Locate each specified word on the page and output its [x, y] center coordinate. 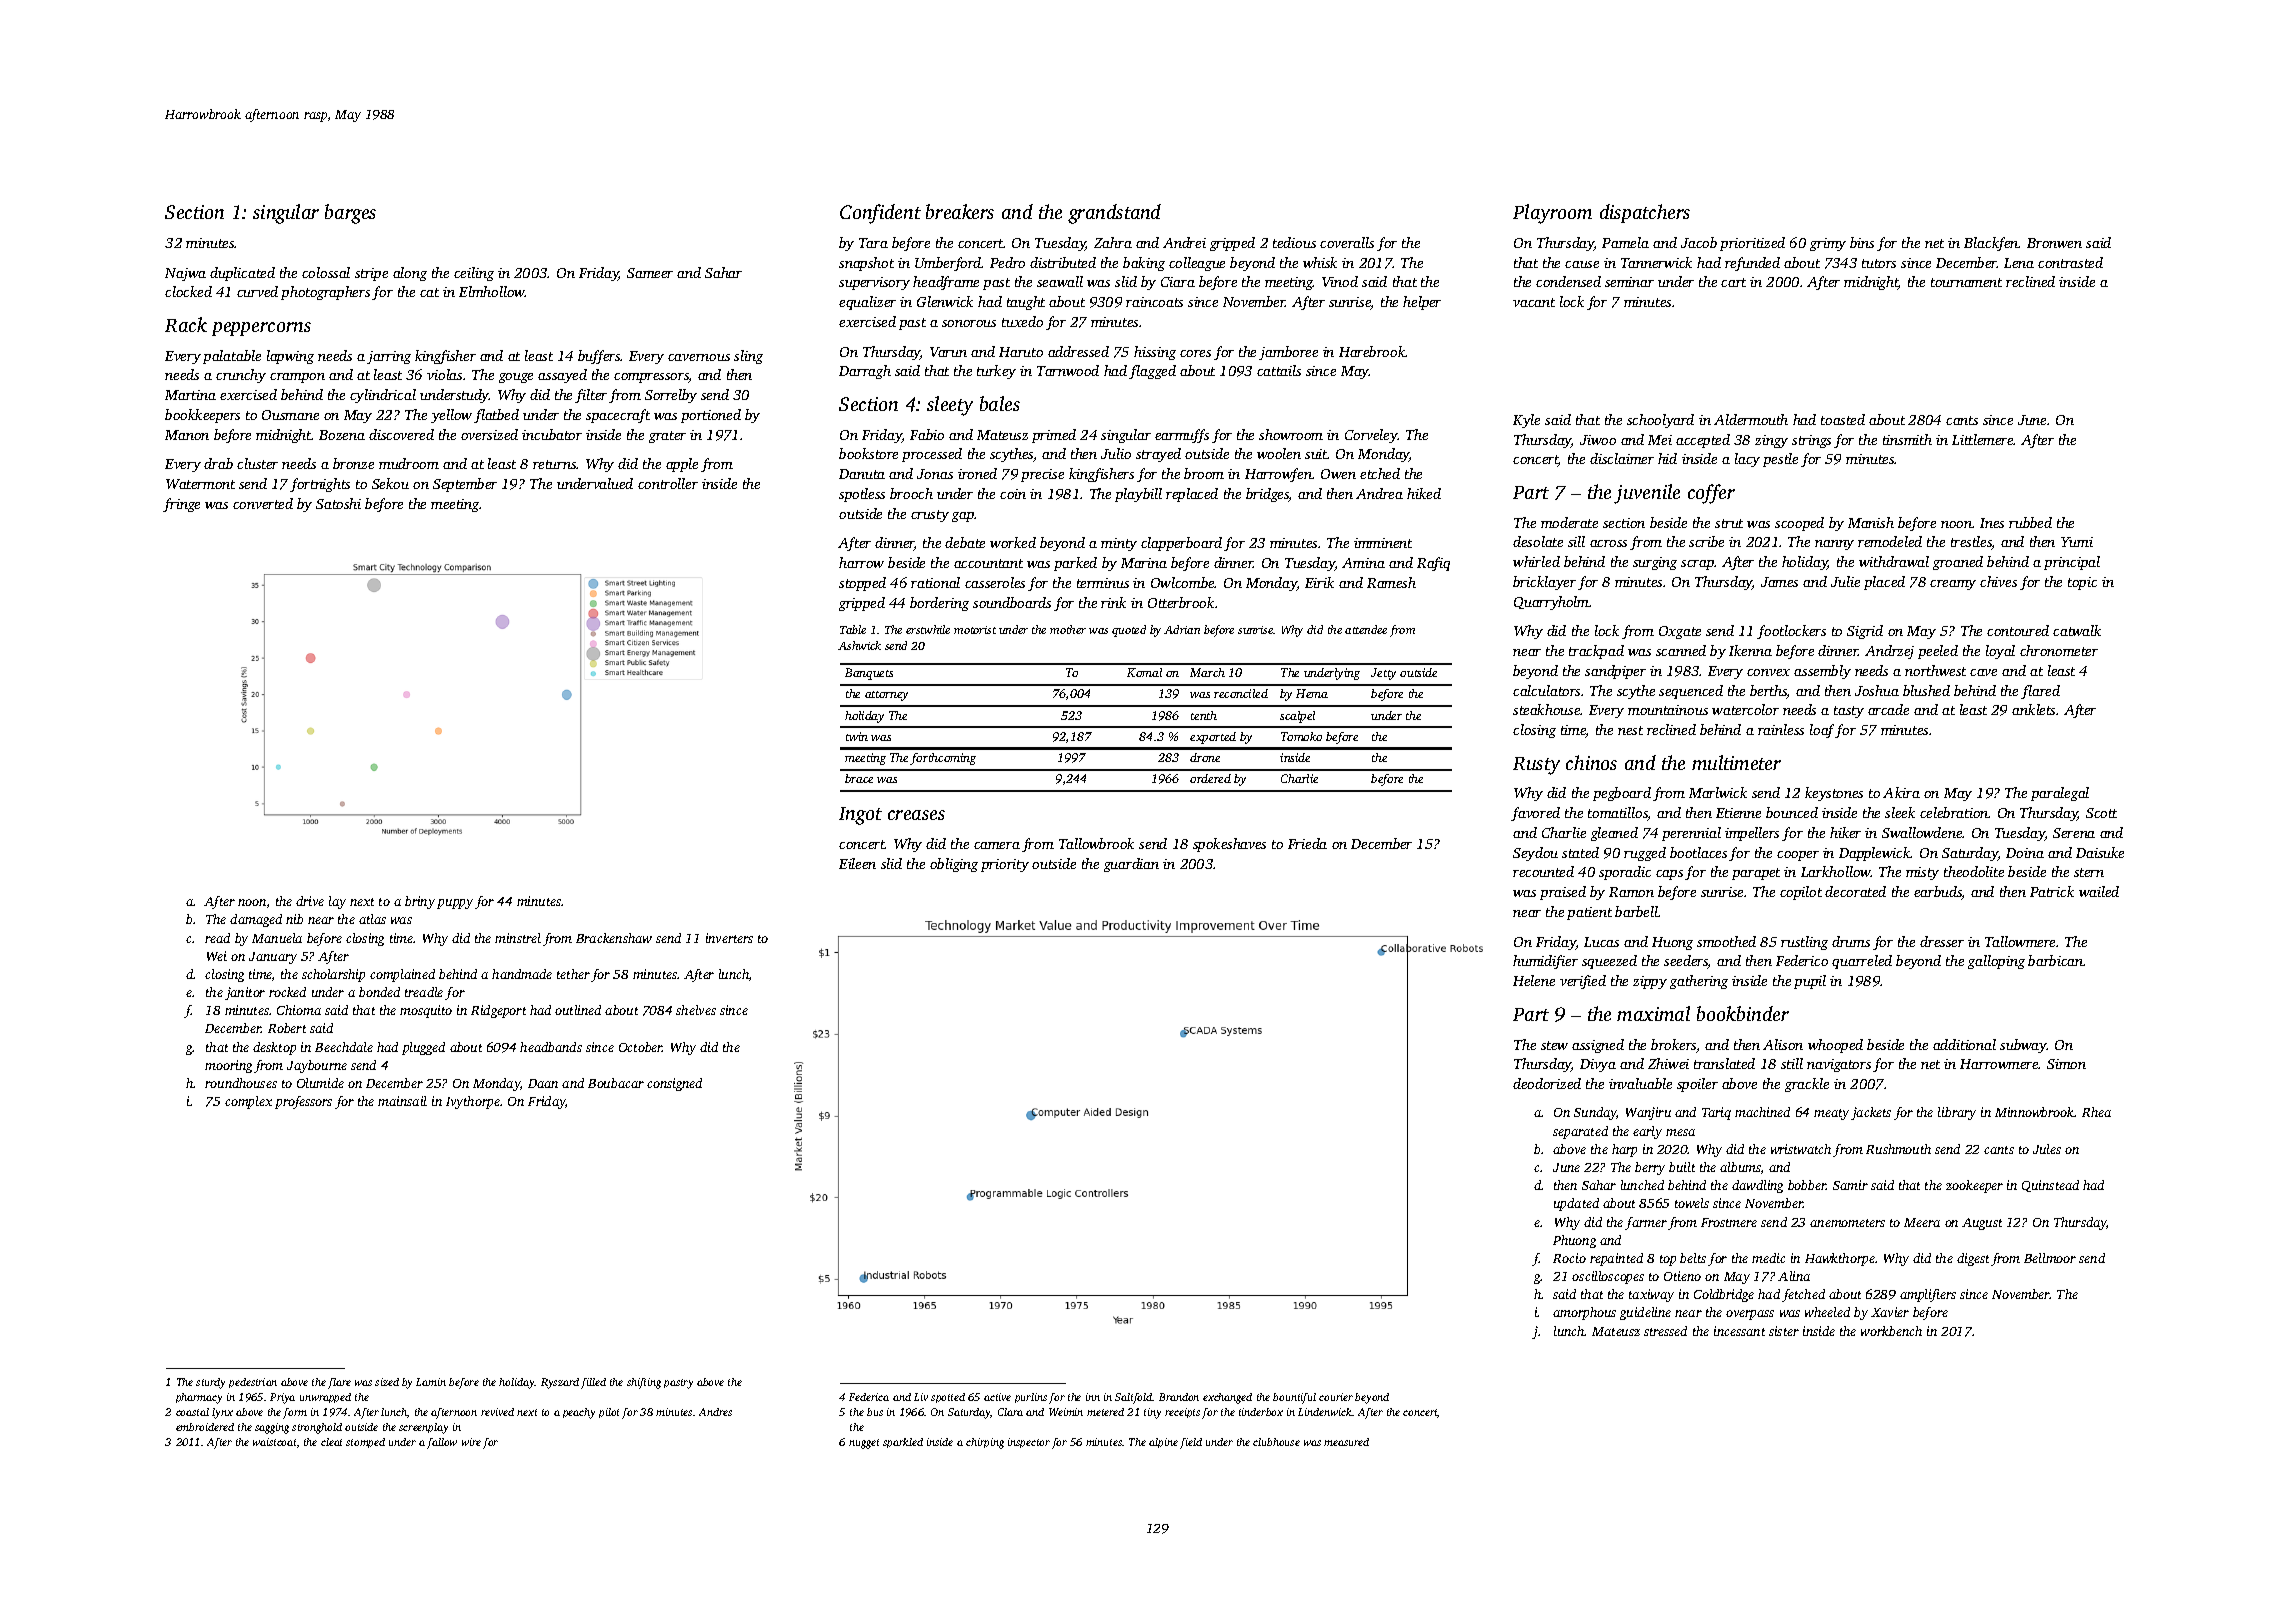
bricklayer [1544, 583]
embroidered [205, 1427]
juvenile [1647, 494]
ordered [1210, 778]
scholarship [333, 975]
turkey [996, 372]
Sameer [650, 273]
